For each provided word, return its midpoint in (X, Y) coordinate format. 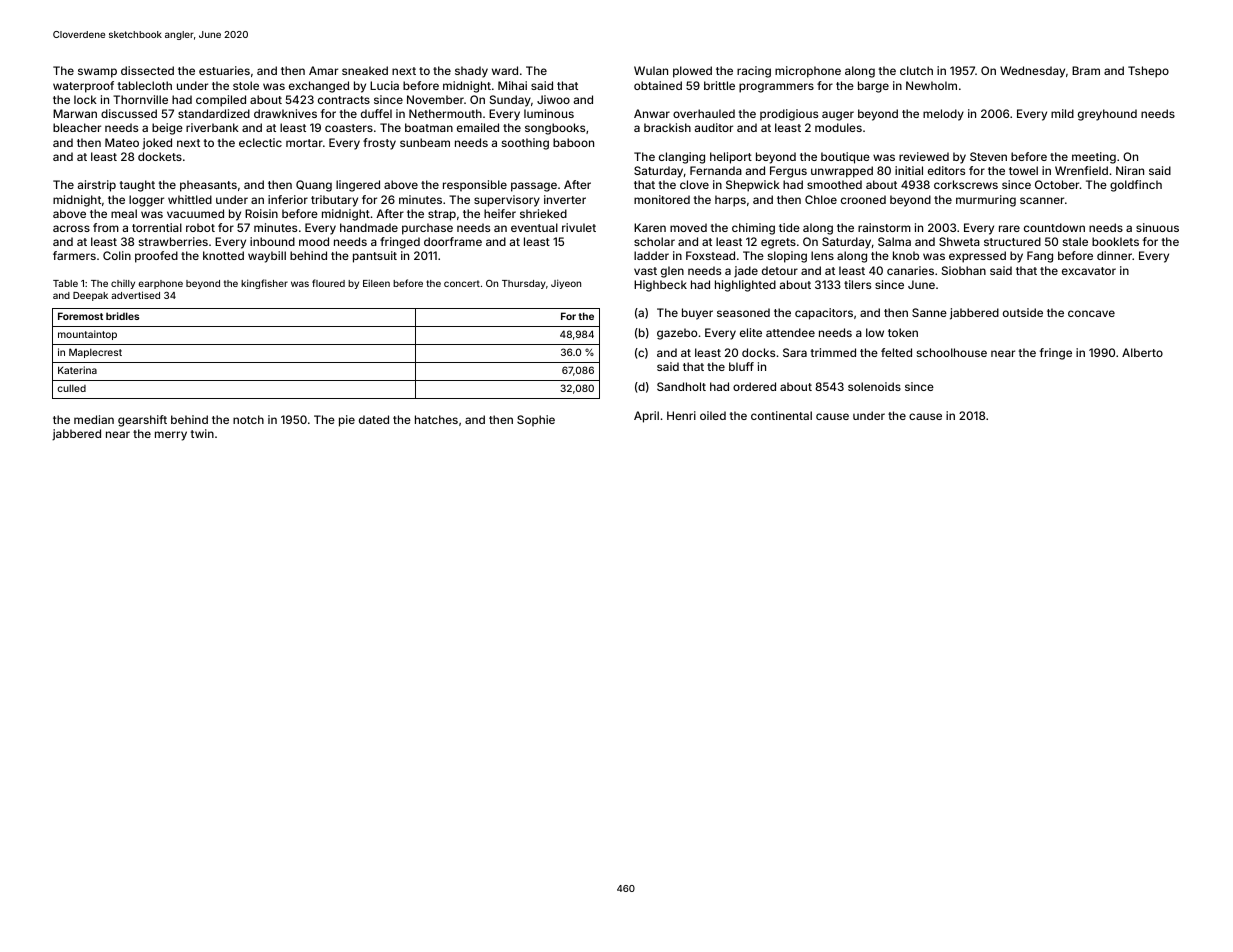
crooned (863, 199)
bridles (122, 316)
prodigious (789, 115)
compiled (221, 101)
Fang (1040, 257)
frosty (379, 144)
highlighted (745, 286)
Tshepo (1148, 72)
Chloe (821, 199)
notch (248, 419)
